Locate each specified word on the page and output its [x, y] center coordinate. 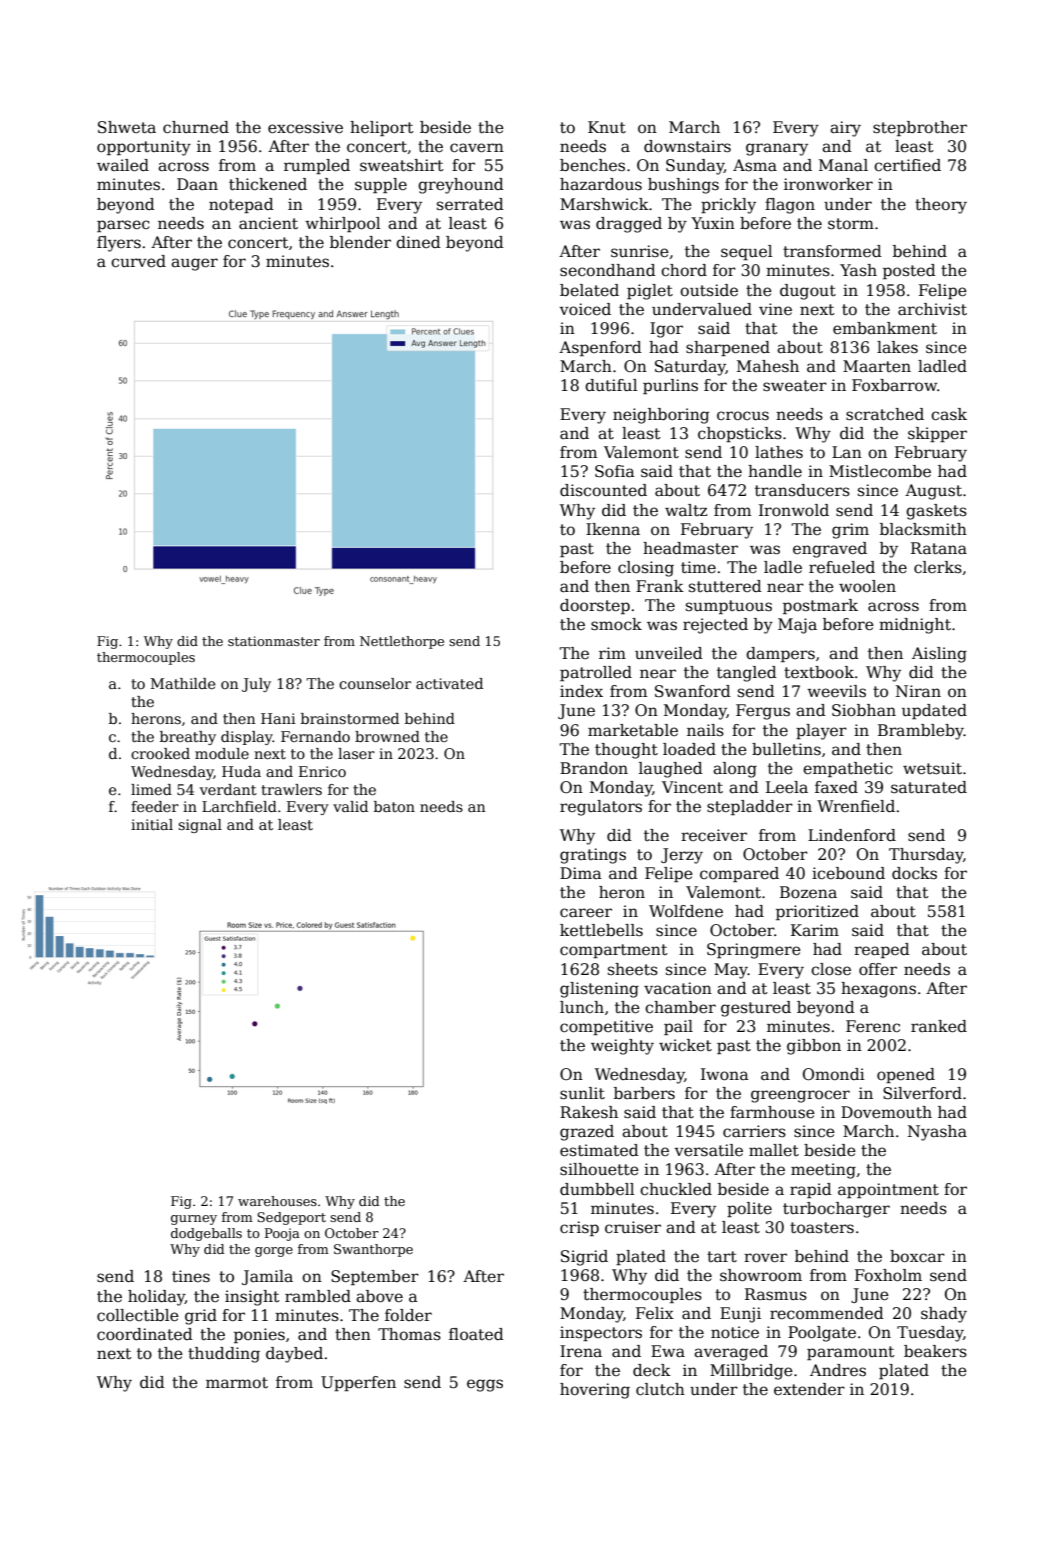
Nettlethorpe [402, 642]
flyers [119, 244]
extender [809, 1389]
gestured [756, 1009]
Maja [797, 626]
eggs [485, 1385]
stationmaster [274, 641]
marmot [237, 1383]
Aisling [939, 655]
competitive [606, 1027]
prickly [728, 206]
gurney [194, 1220]
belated [589, 290]
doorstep [595, 606]
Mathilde [183, 683]
